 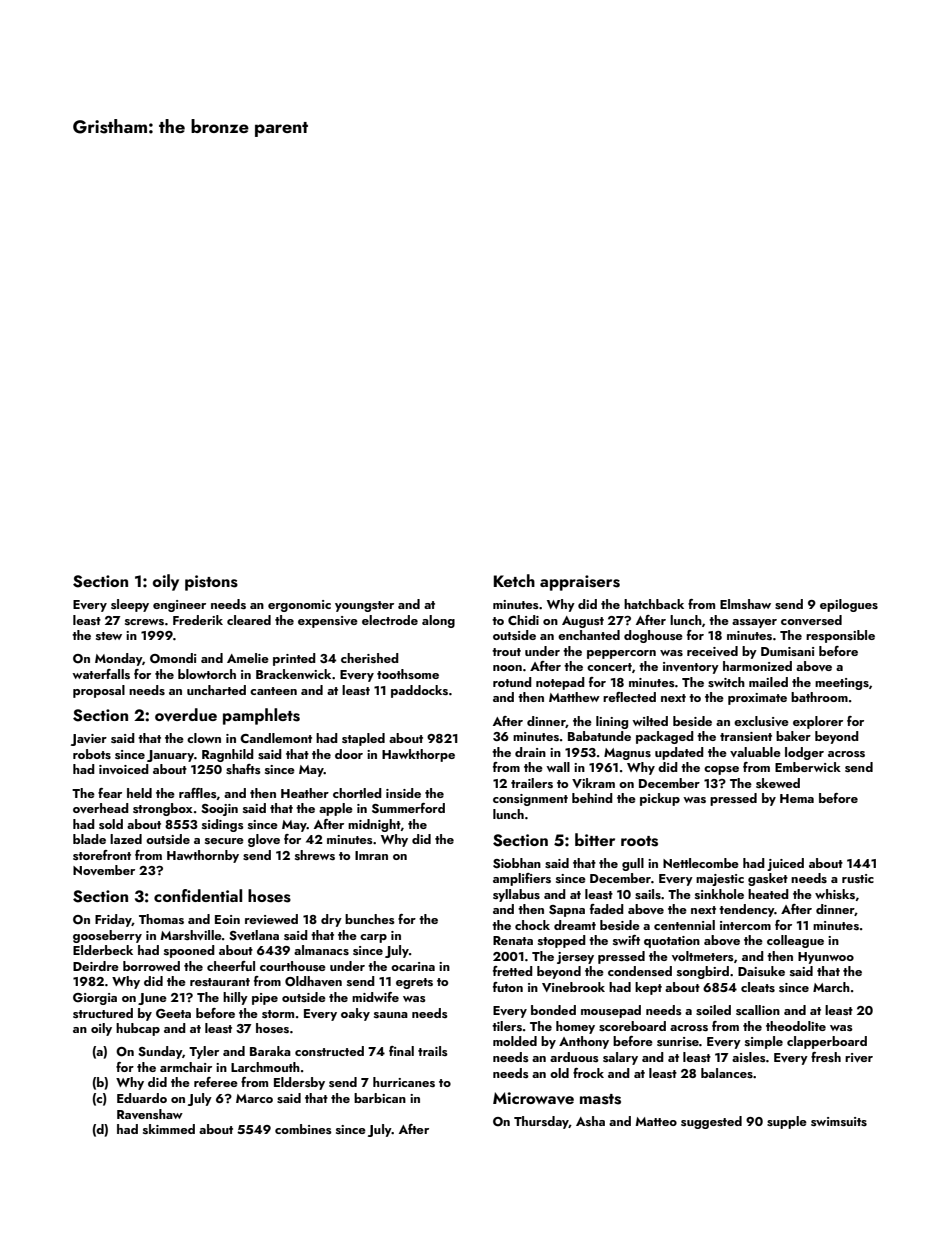 What do you see at coordinates (126, 839) in the page?
I see `lazed` at bounding box center [126, 839].
